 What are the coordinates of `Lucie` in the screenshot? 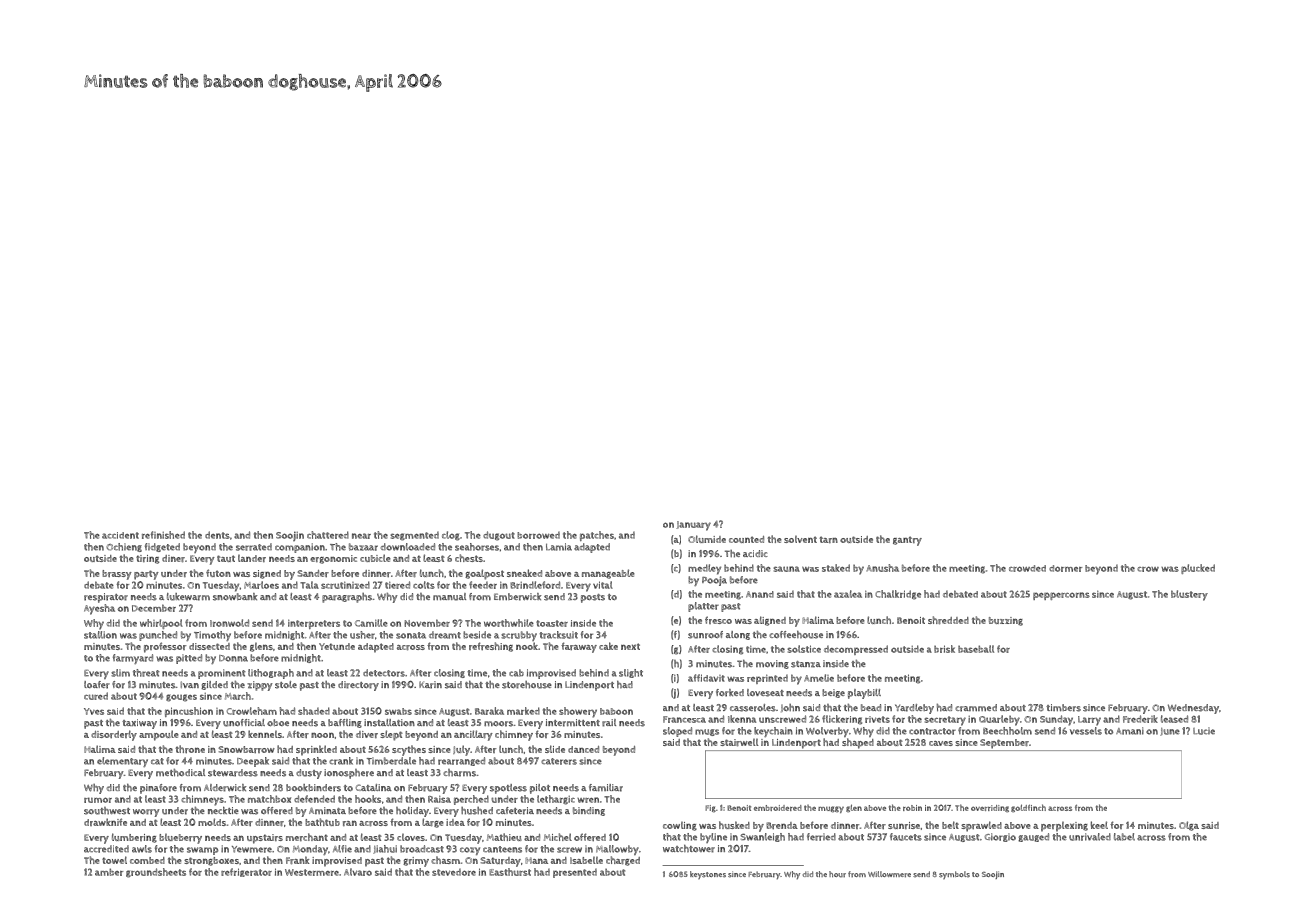 It's located at (1204, 731).
